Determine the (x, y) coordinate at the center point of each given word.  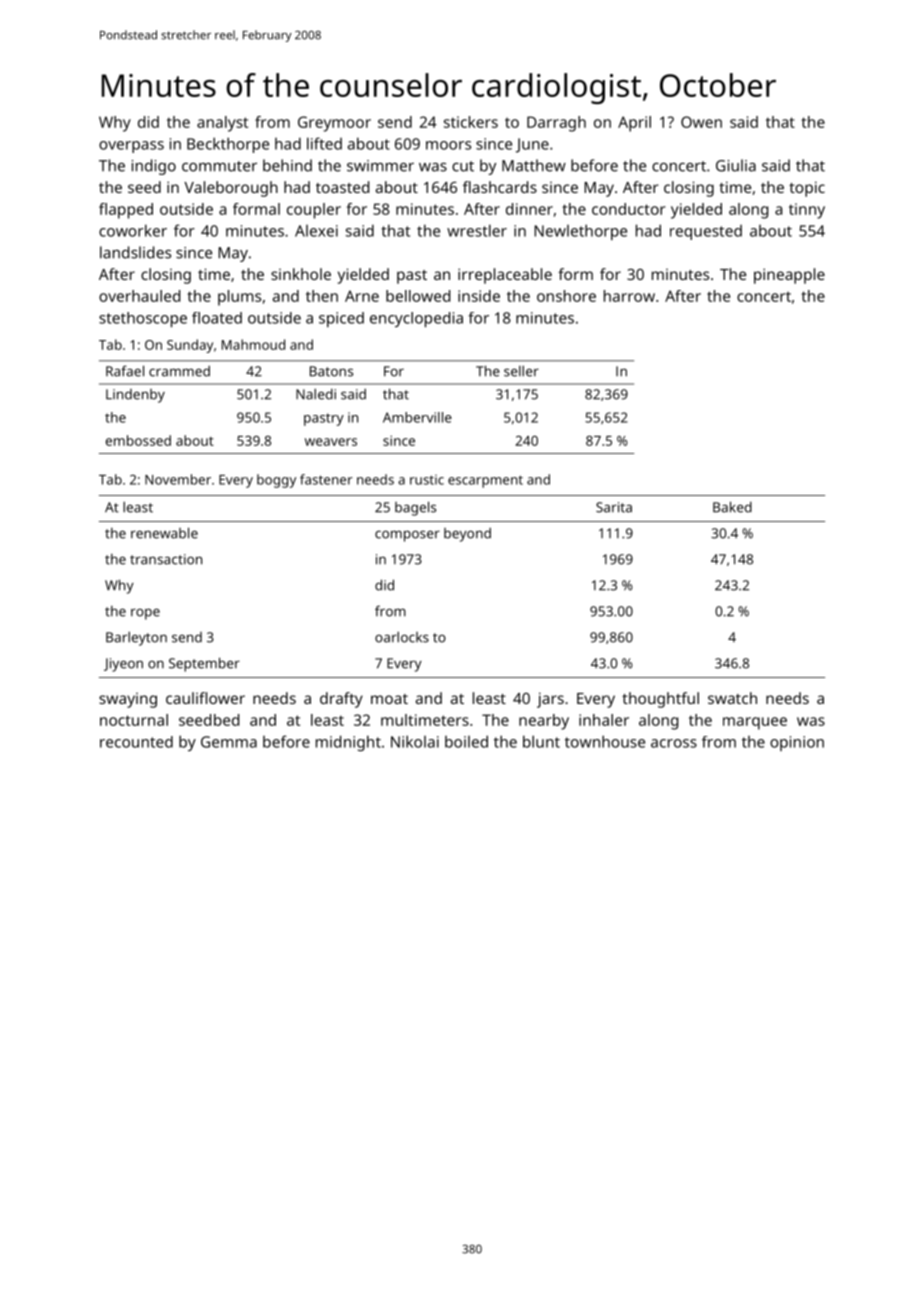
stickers (471, 122)
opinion (797, 743)
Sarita (614, 507)
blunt (541, 741)
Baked (732, 507)
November (178, 479)
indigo (154, 167)
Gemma (229, 742)
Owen (701, 122)
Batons (331, 371)
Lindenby (135, 396)
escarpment (485, 481)
